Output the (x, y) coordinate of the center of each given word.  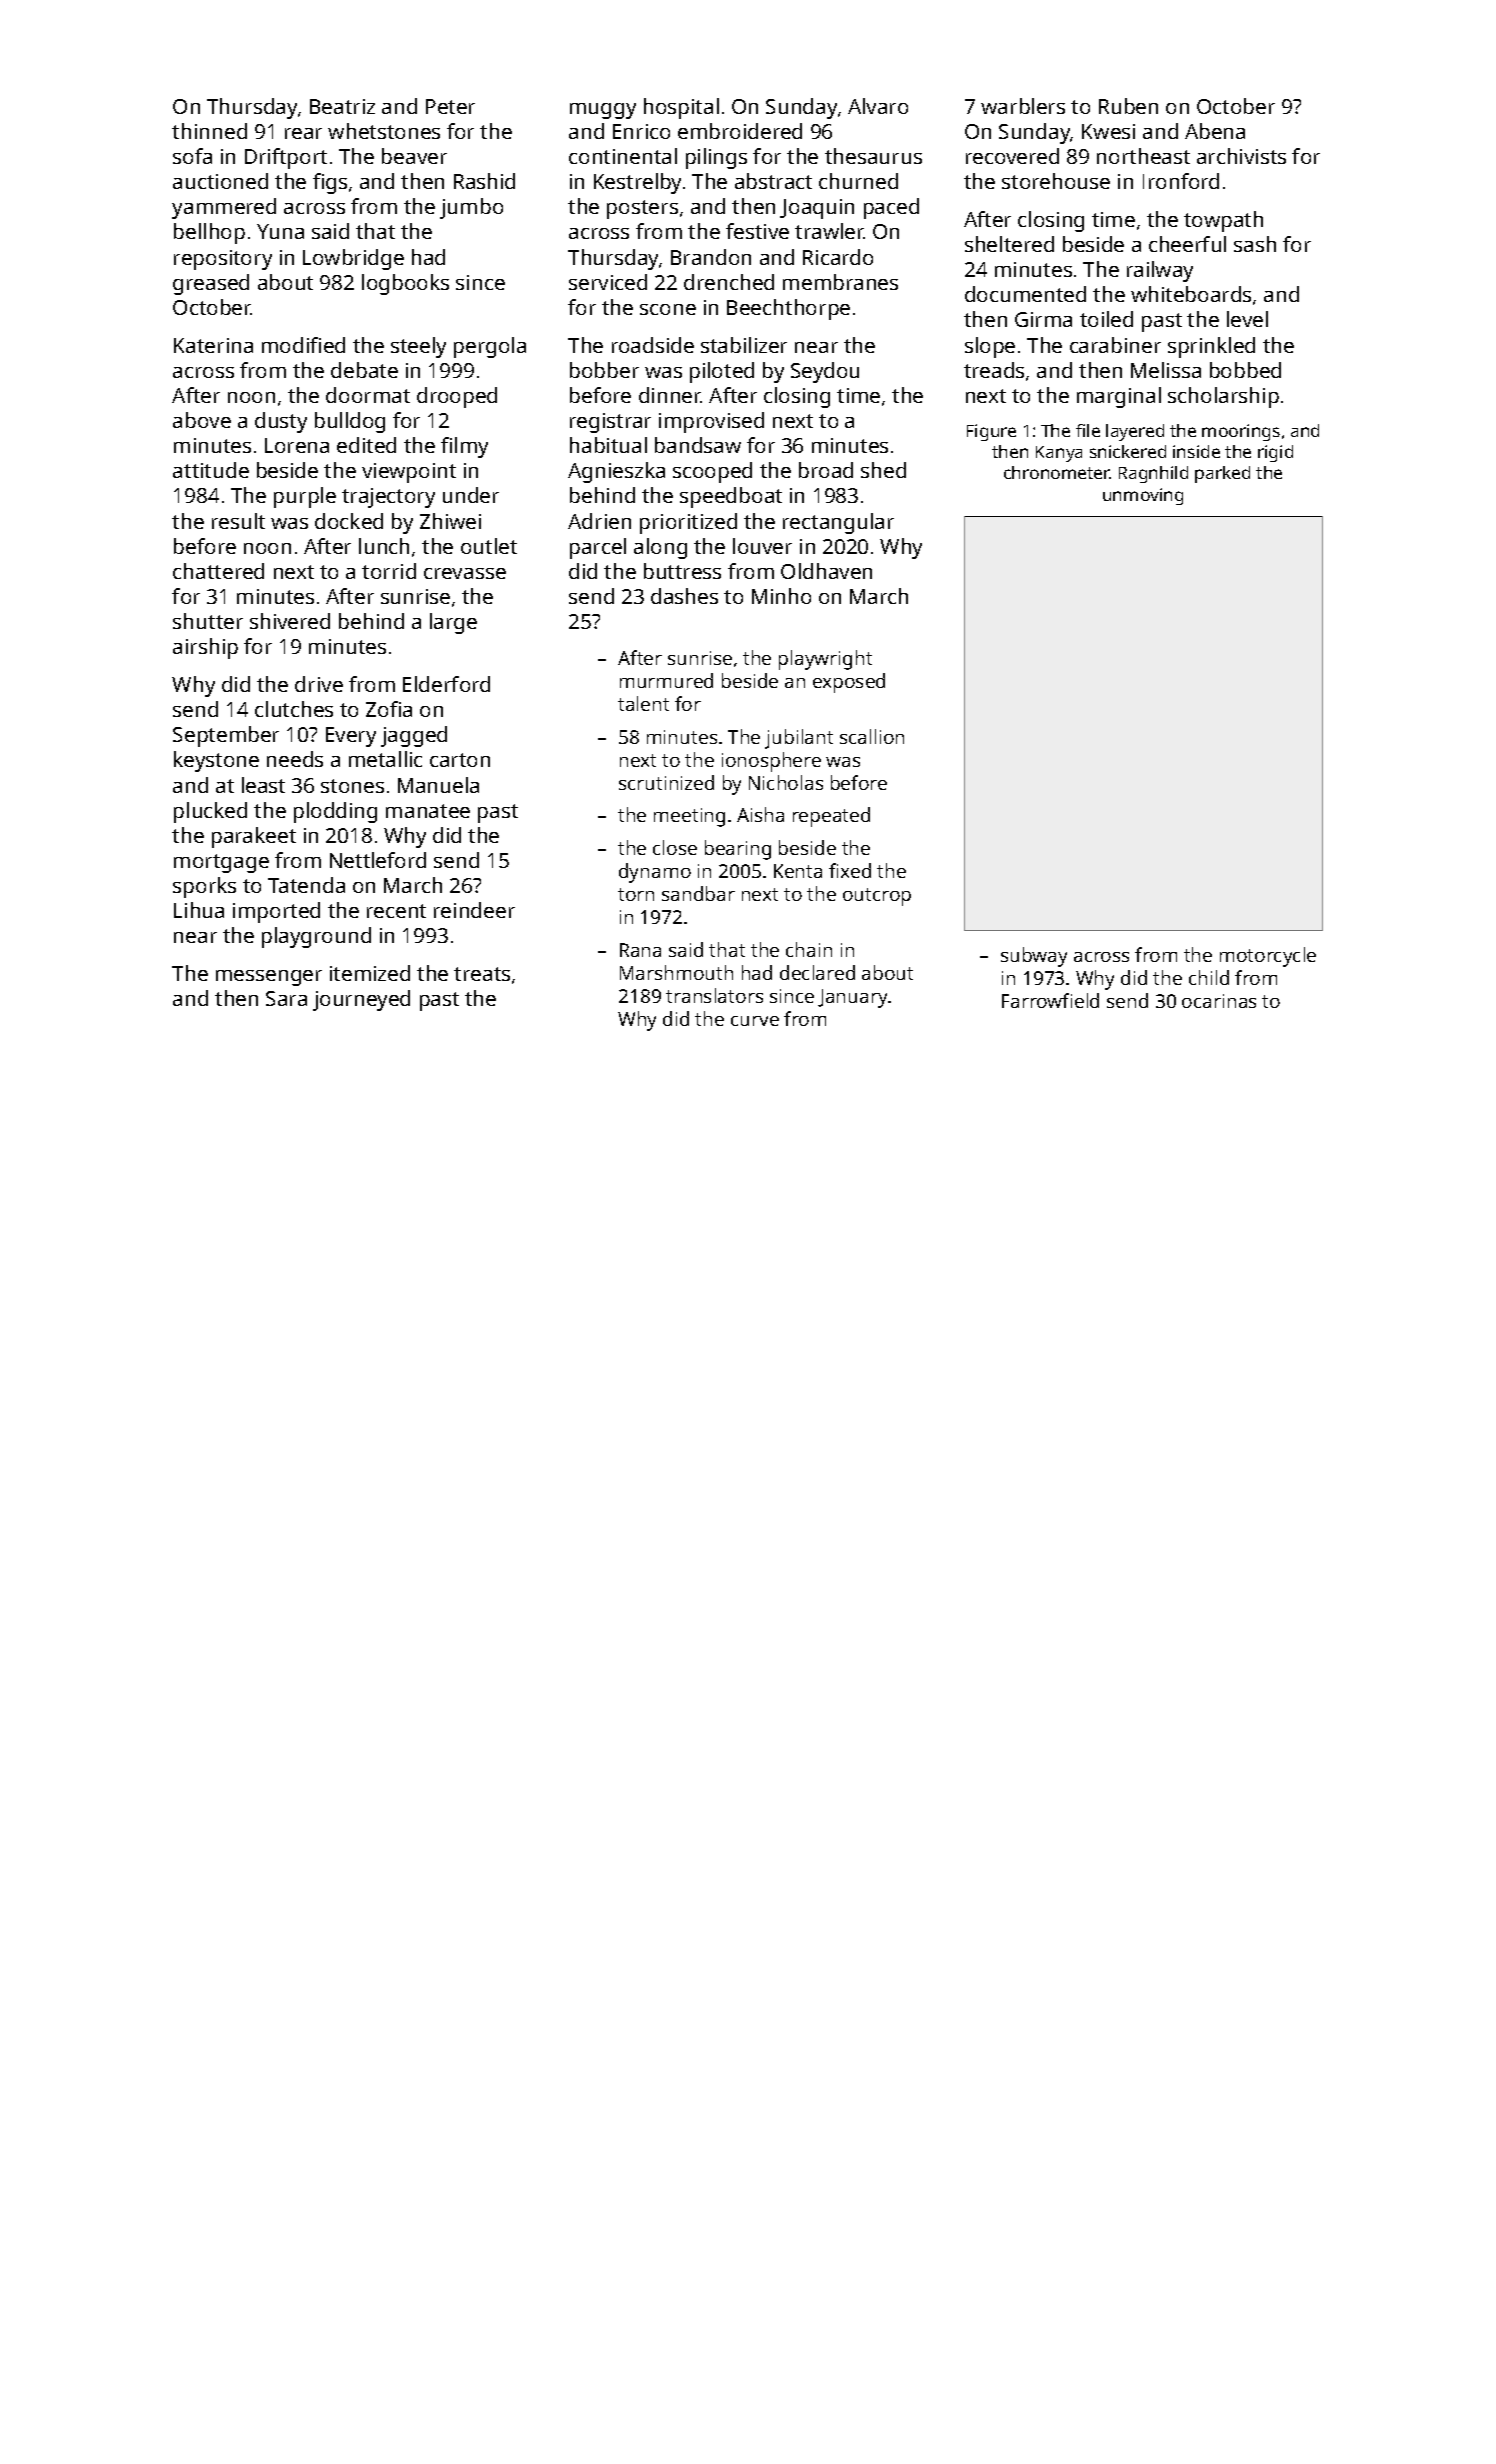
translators (714, 995)
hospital (681, 108)
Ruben (1128, 106)
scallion (872, 736)
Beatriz (342, 106)
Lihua (199, 910)
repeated (831, 817)
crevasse (465, 573)
